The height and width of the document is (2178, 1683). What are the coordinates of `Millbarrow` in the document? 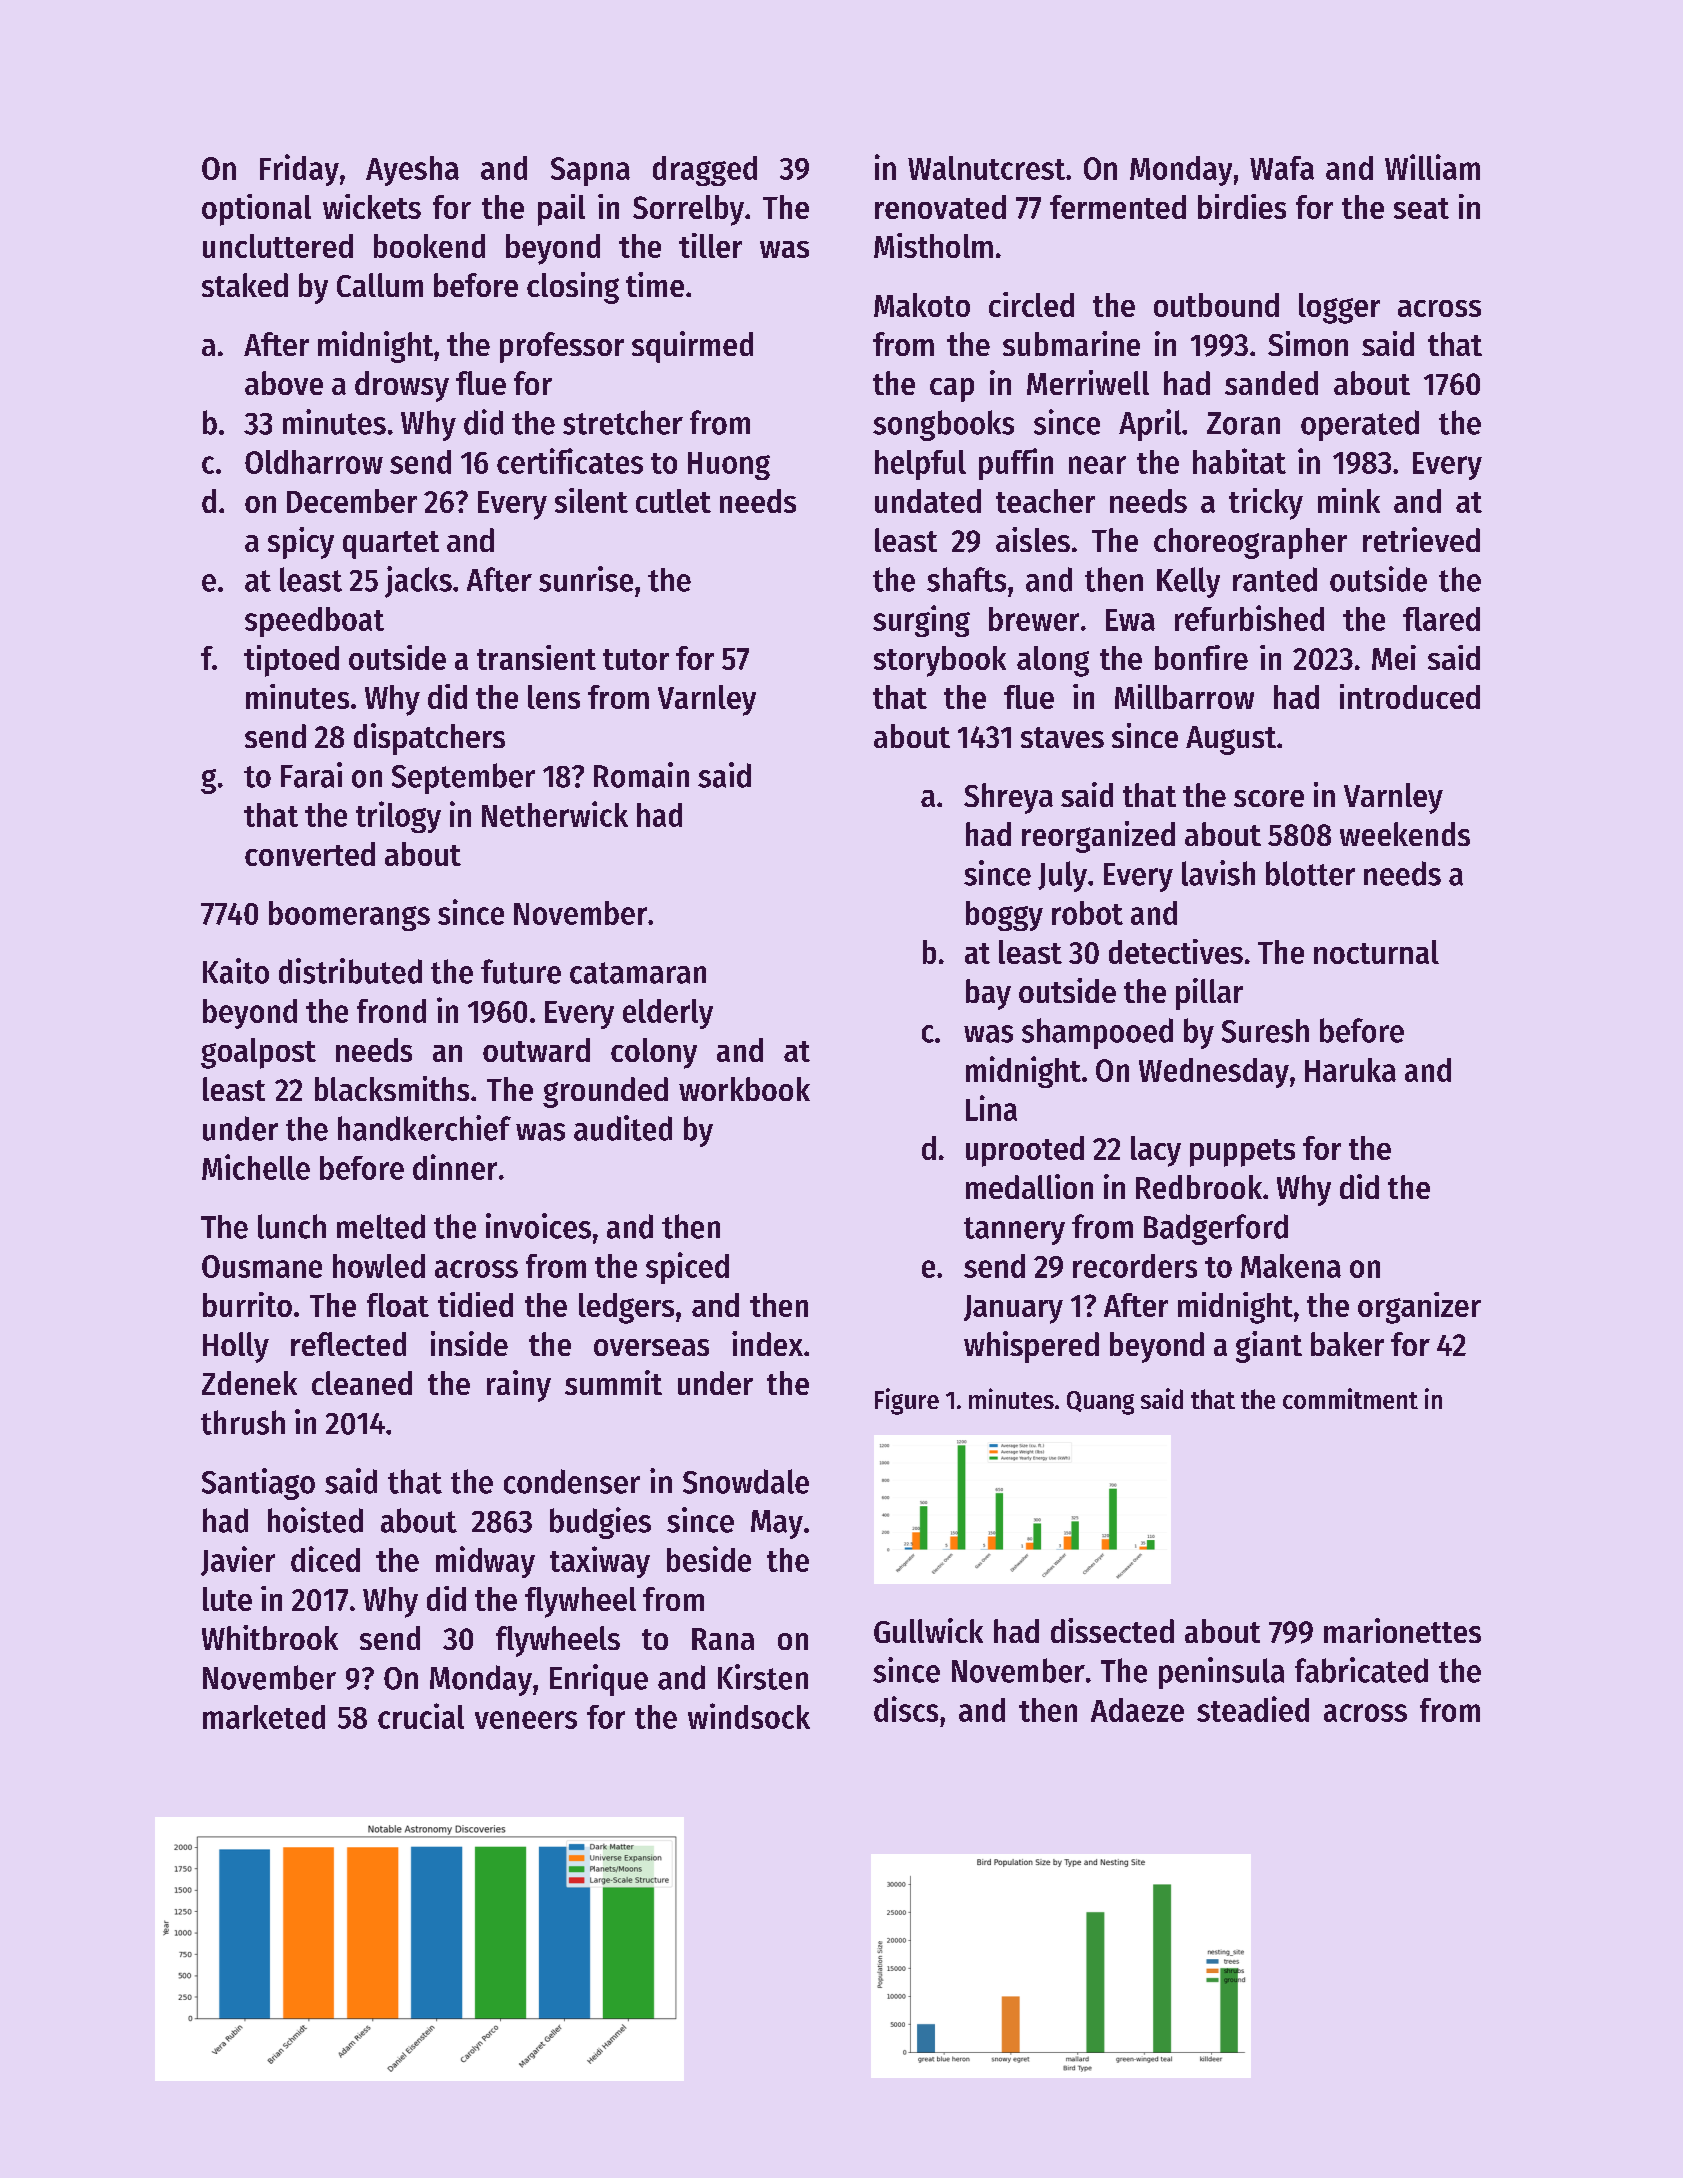 It's located at (1184, 696).
